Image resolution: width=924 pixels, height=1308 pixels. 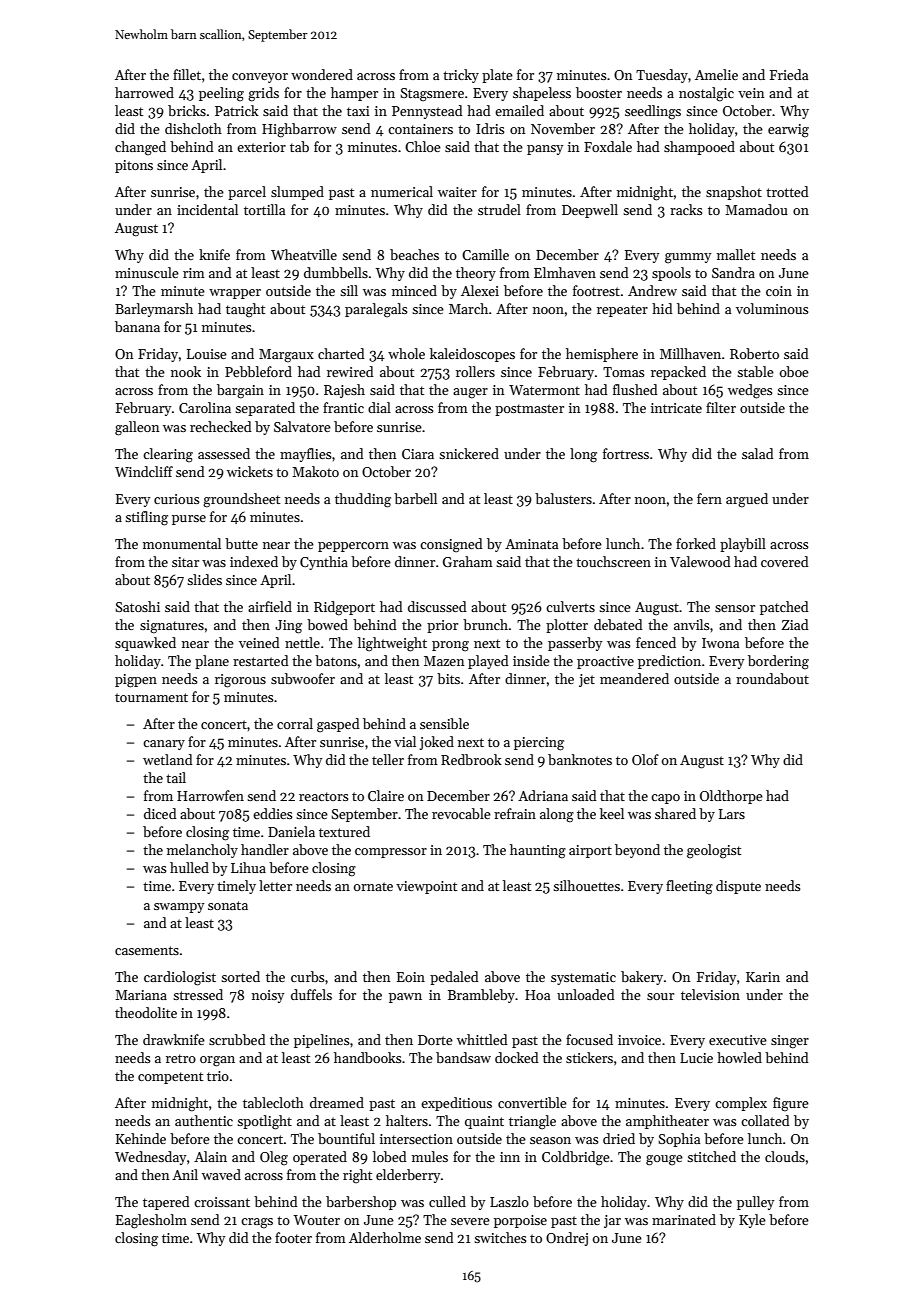 I want to click on forked, so click(x=696, y=543).
